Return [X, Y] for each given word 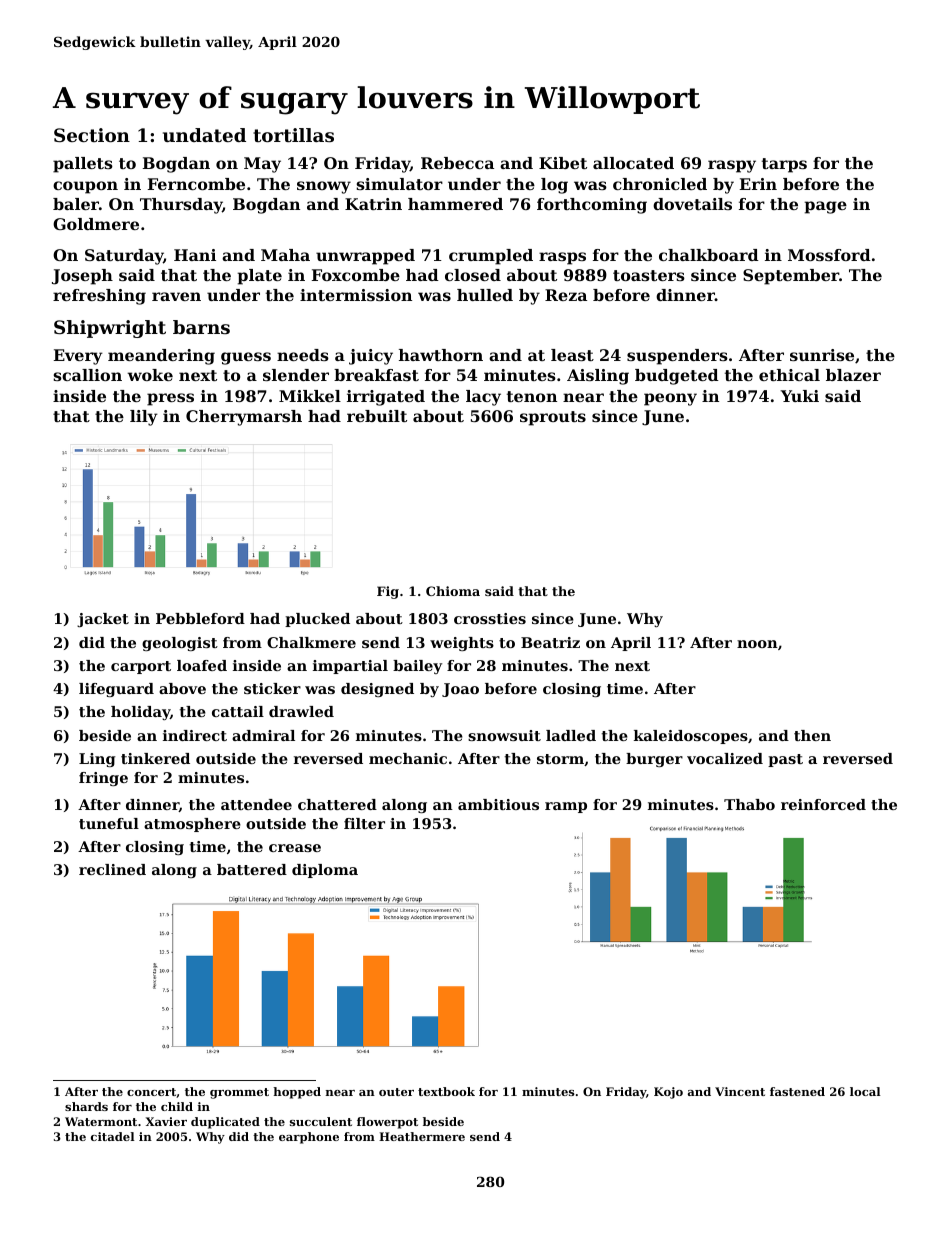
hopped [297, 1093]
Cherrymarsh [244, 418]
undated [204, 135]
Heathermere [422, 1136]
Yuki [799, 396]
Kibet [563, 163]
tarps [784, 165]
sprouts [553, 418]
